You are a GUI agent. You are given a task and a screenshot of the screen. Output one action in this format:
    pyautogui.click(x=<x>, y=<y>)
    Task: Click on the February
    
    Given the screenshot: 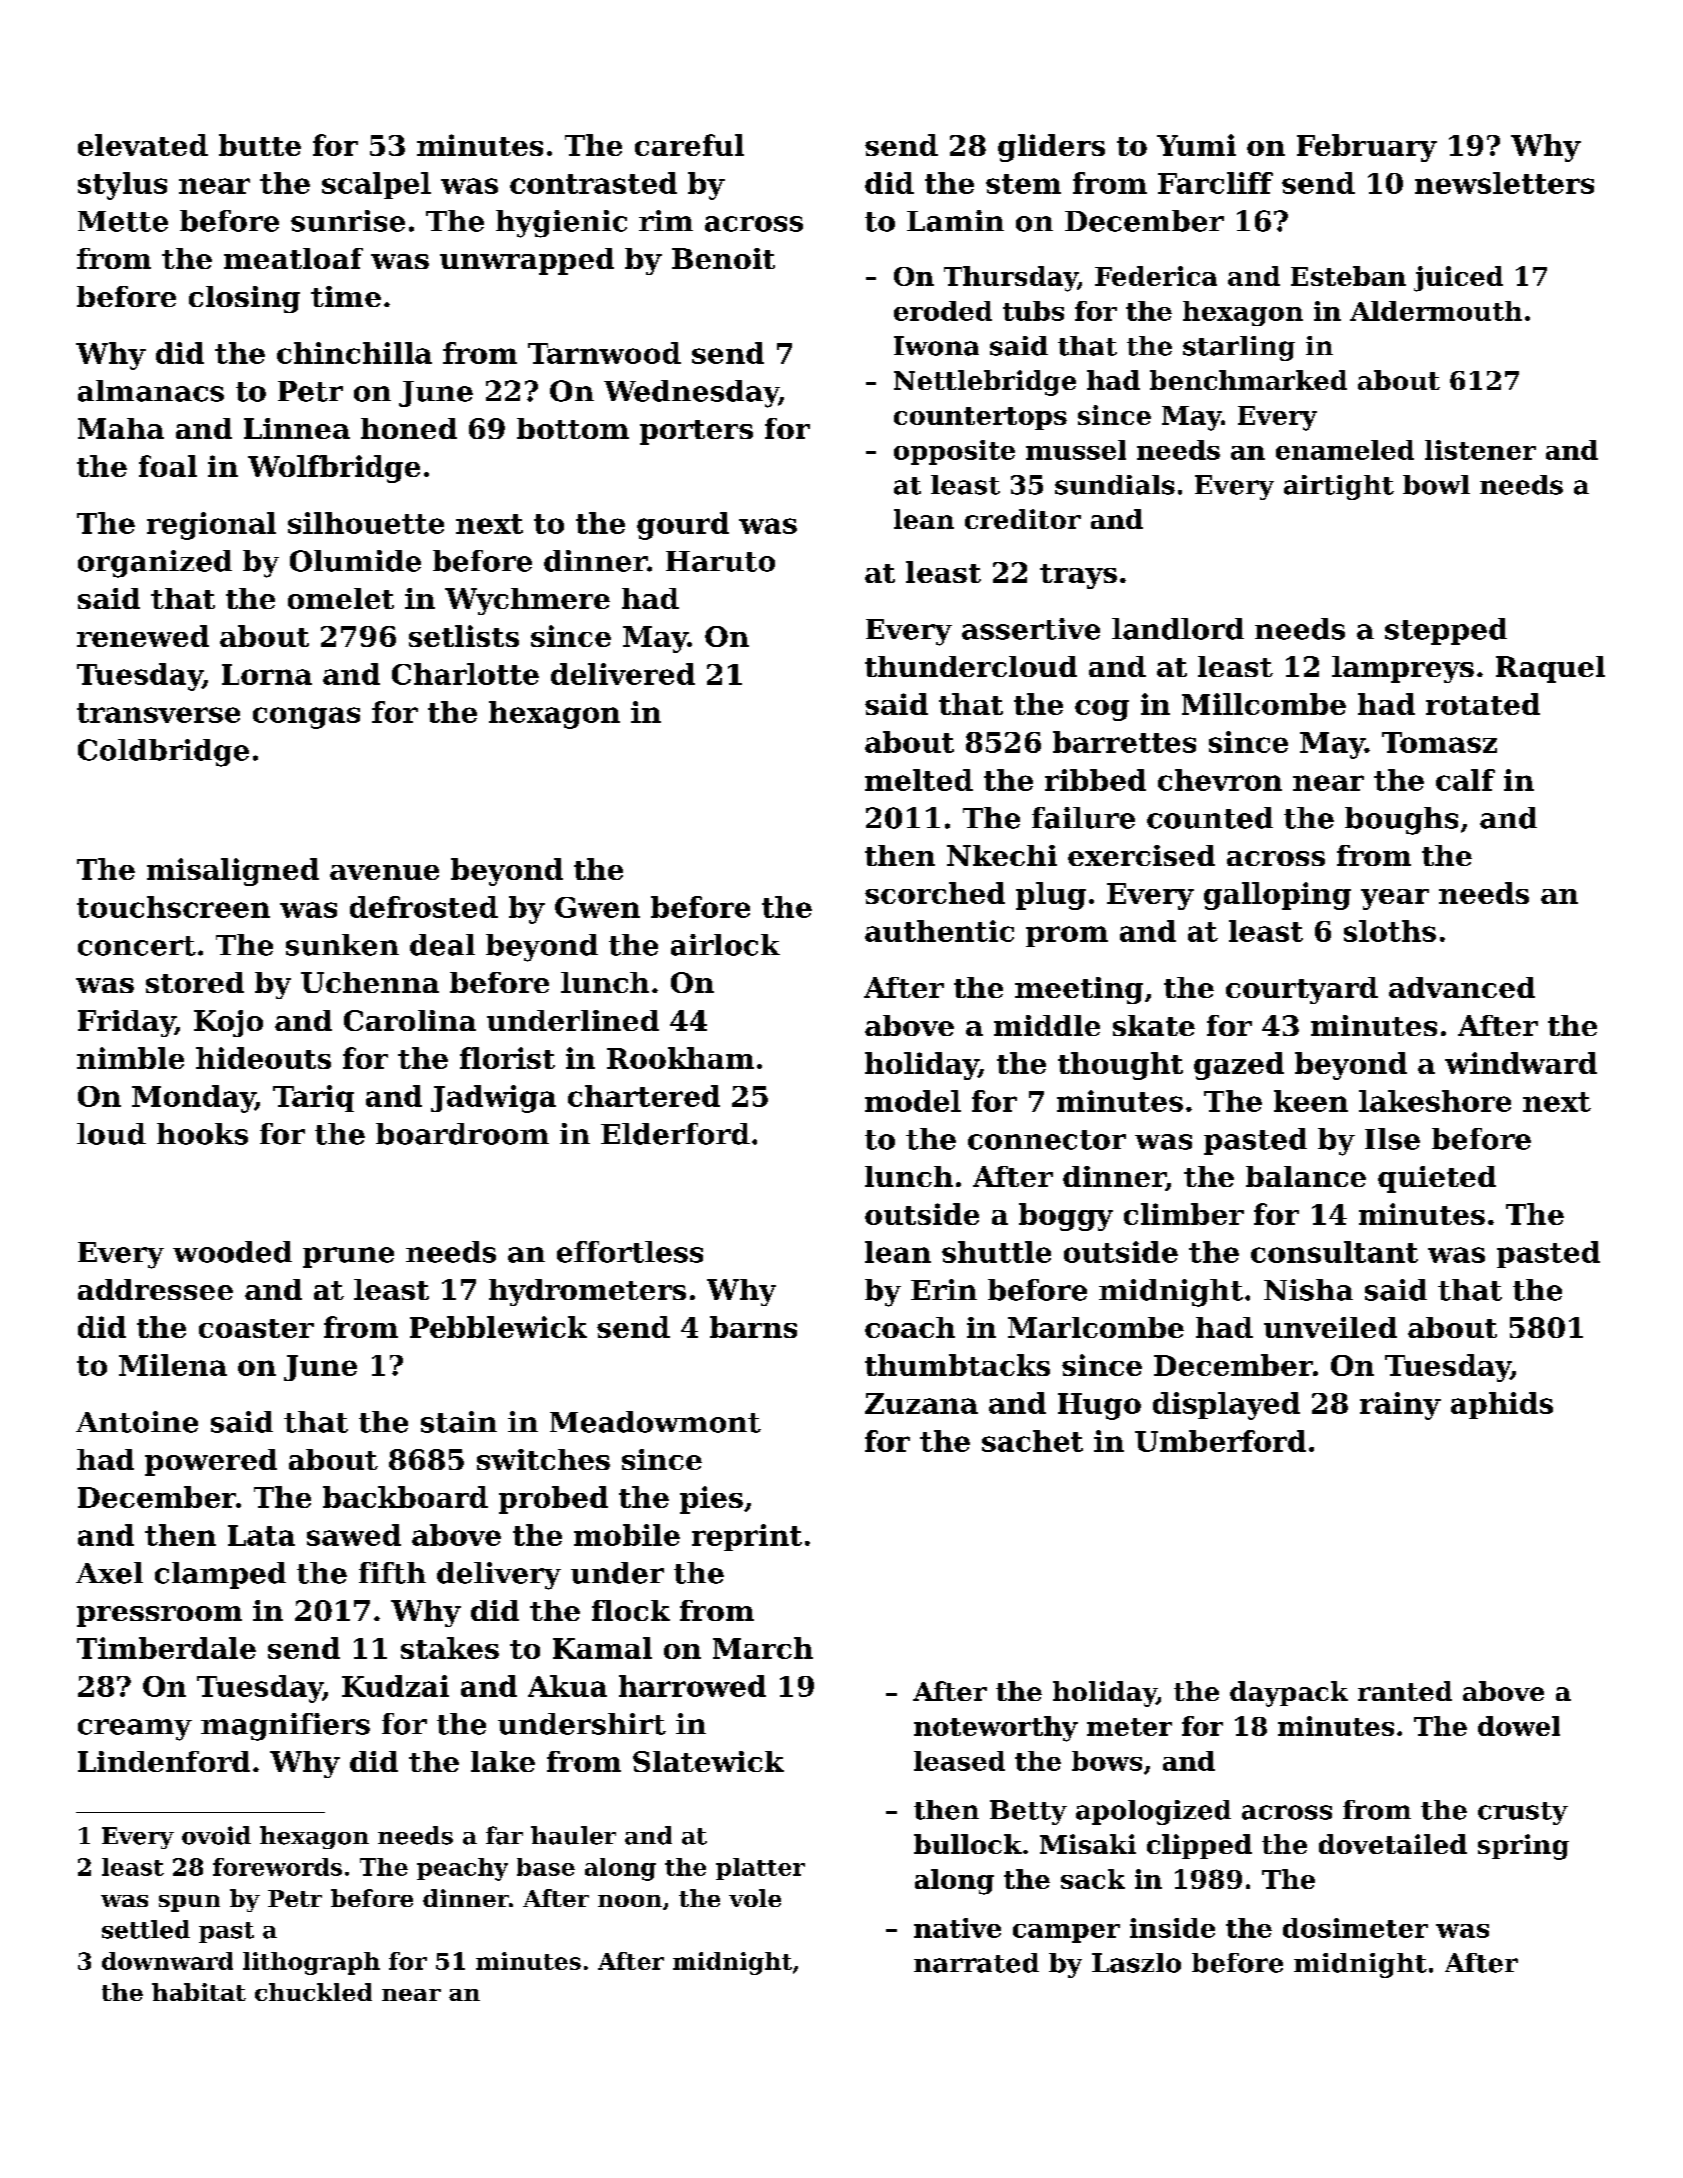 What is the action you would take?
    pyautogui.click(x=1367, y=148)
